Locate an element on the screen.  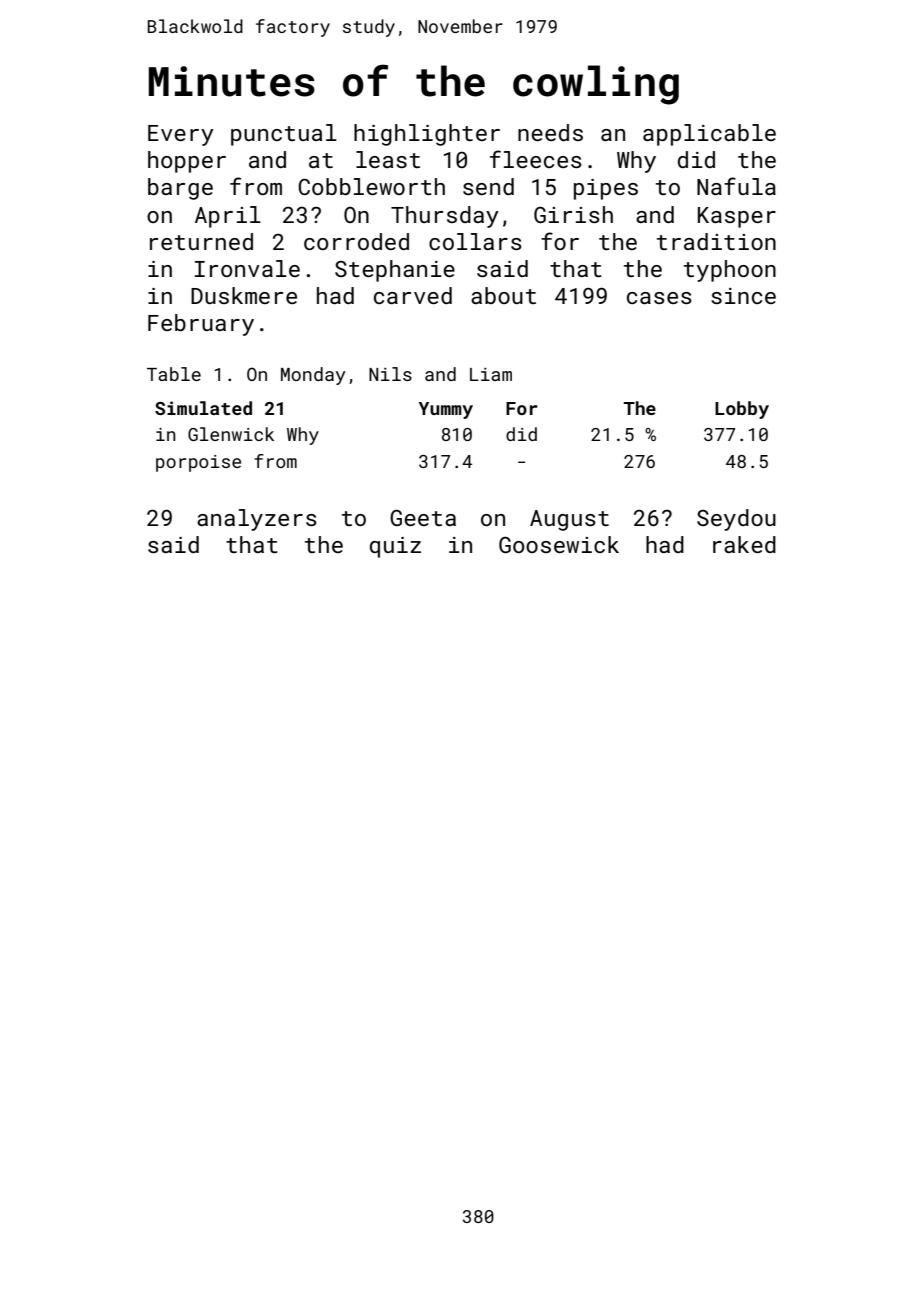
Duskmere is located at coordinates (244, 295).
